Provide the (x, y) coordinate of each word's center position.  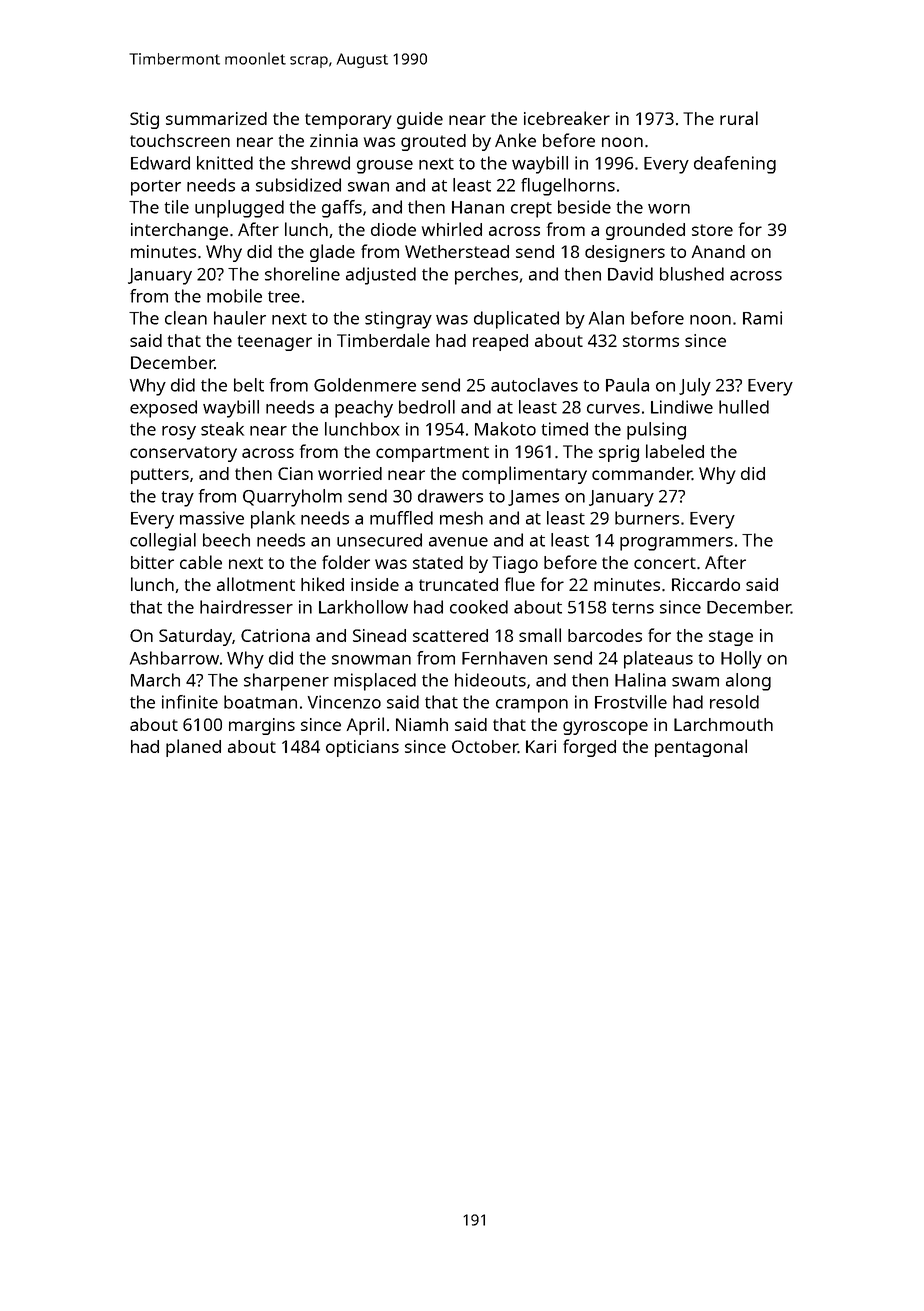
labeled (675, 451)
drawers (450, 496)
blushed (692, 274)
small (540, 635)
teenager (275, 343)
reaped (500, 342)
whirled (452, 229)
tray (178, 499)
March (155, 680)
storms (651, 341)
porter (156, 188)
